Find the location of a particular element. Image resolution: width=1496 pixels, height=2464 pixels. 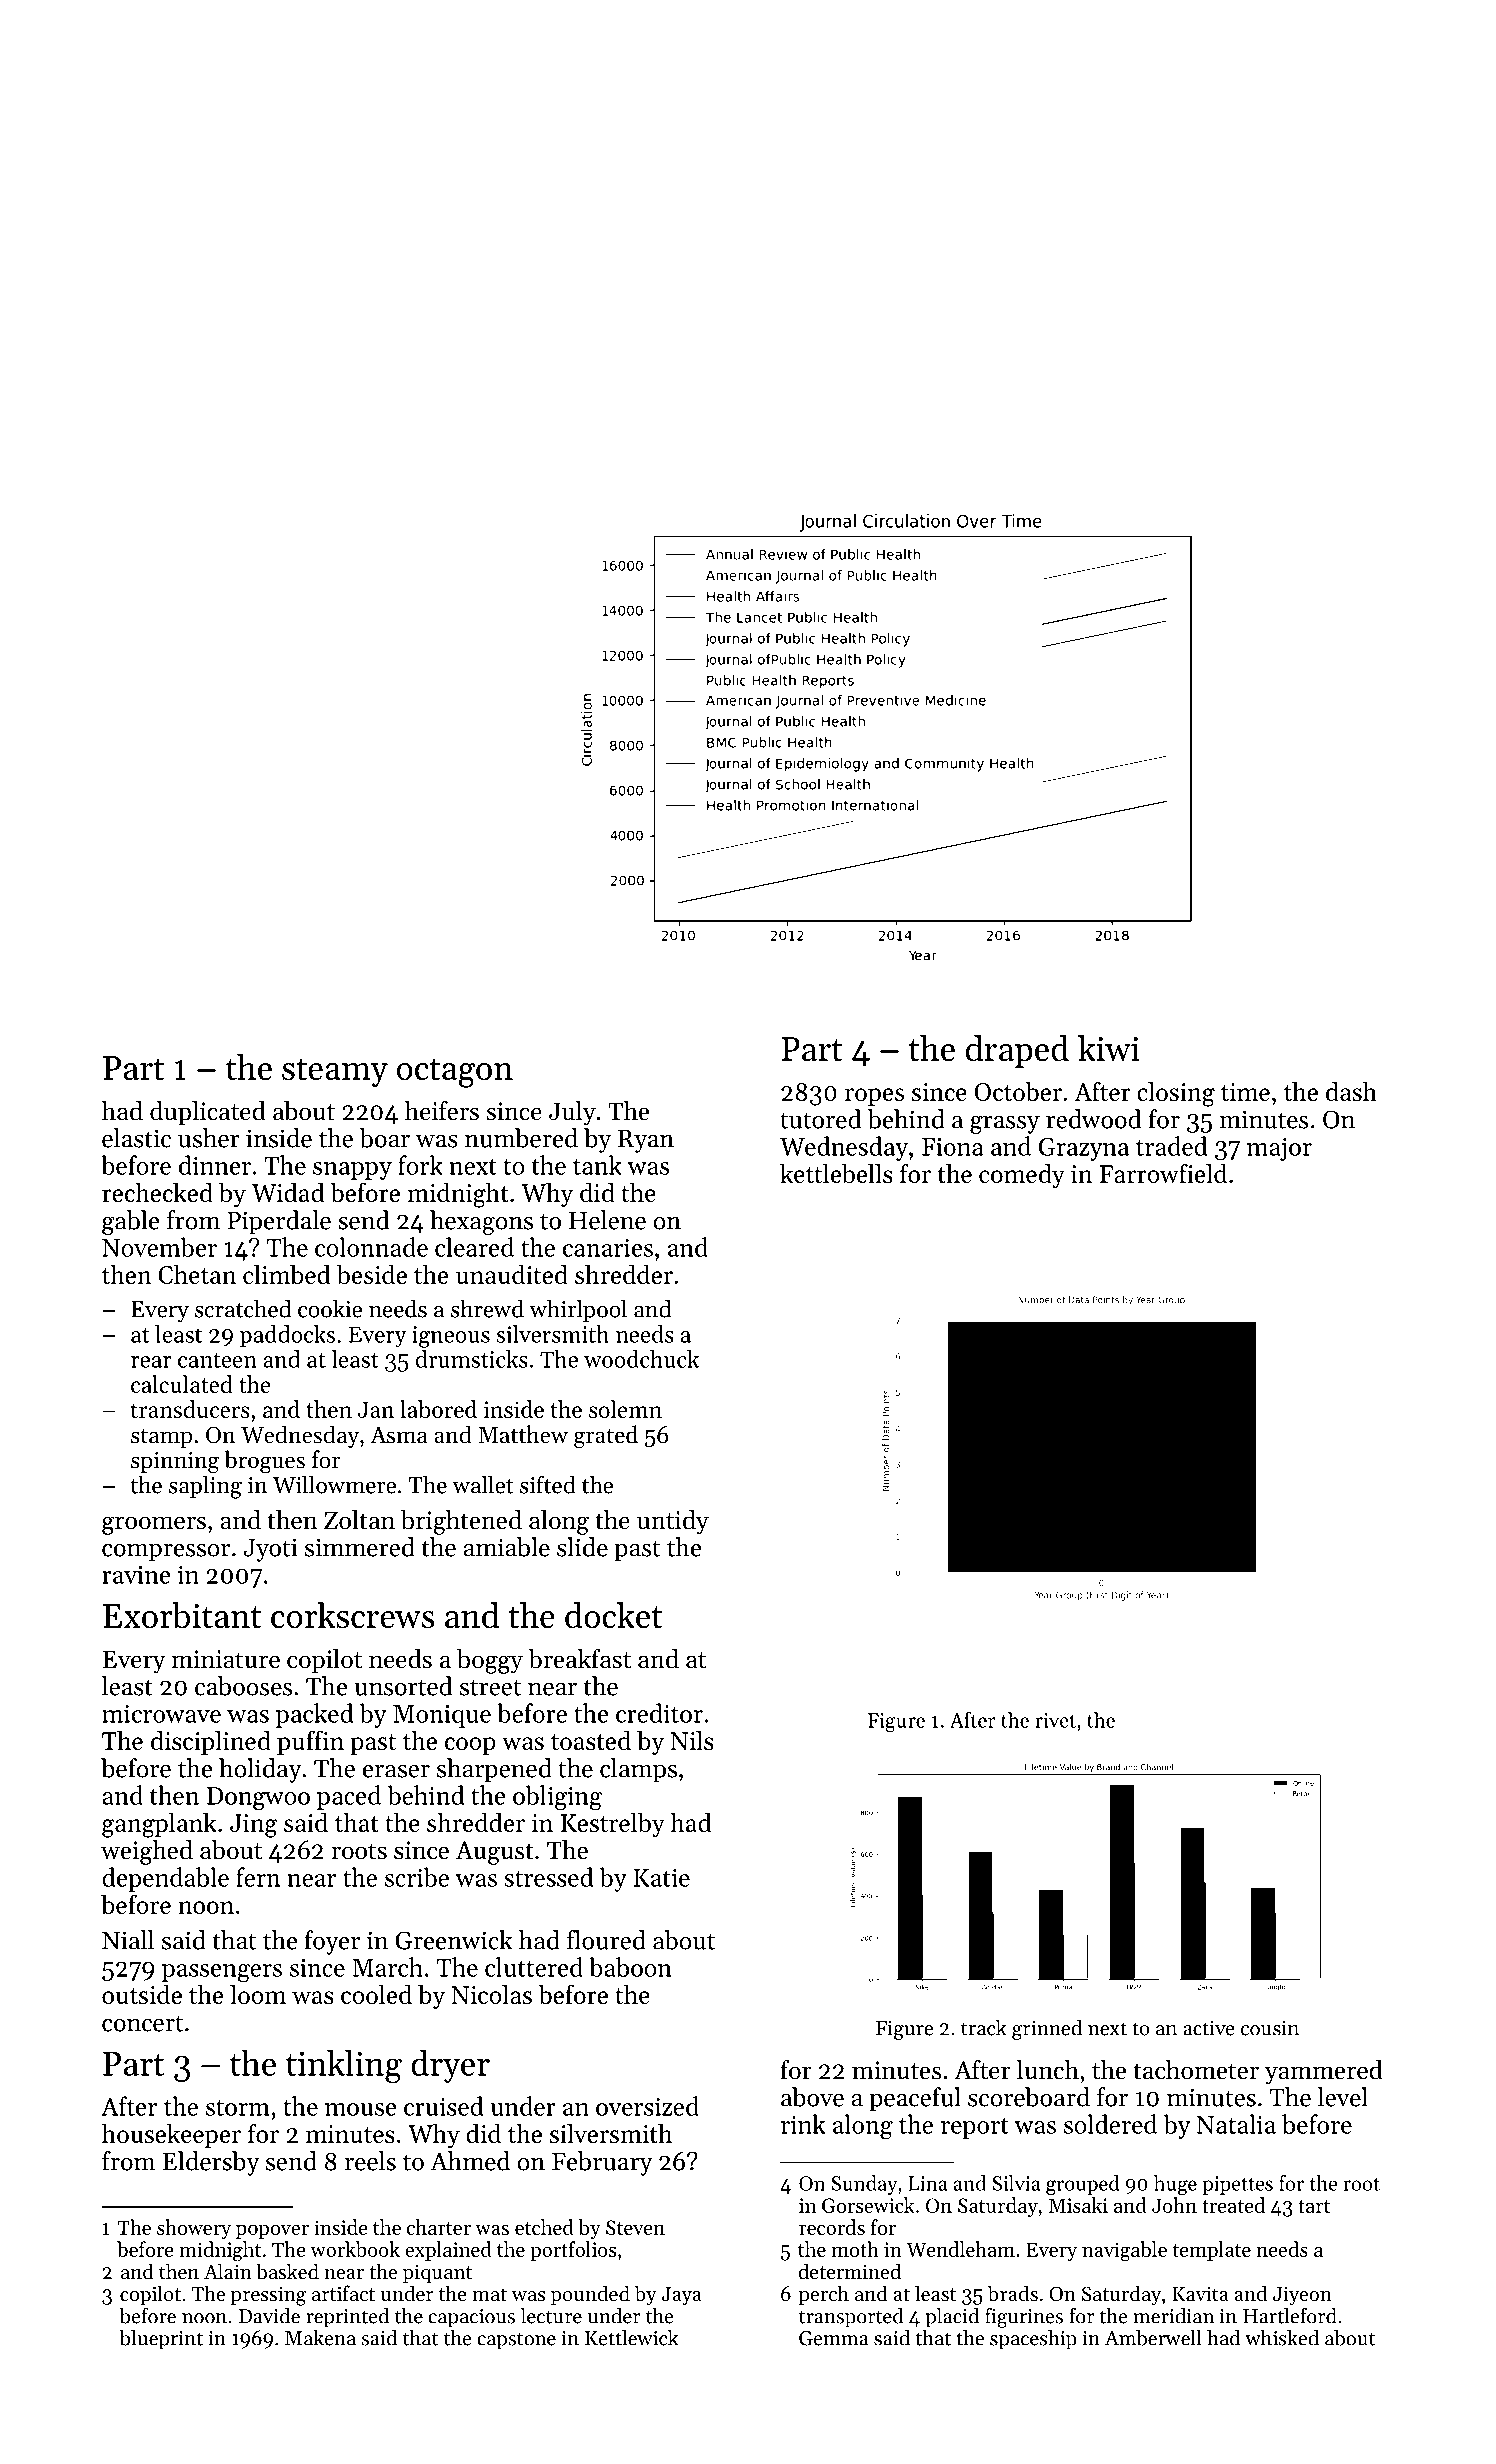

Makena is located at coordinates (320, 2338).
